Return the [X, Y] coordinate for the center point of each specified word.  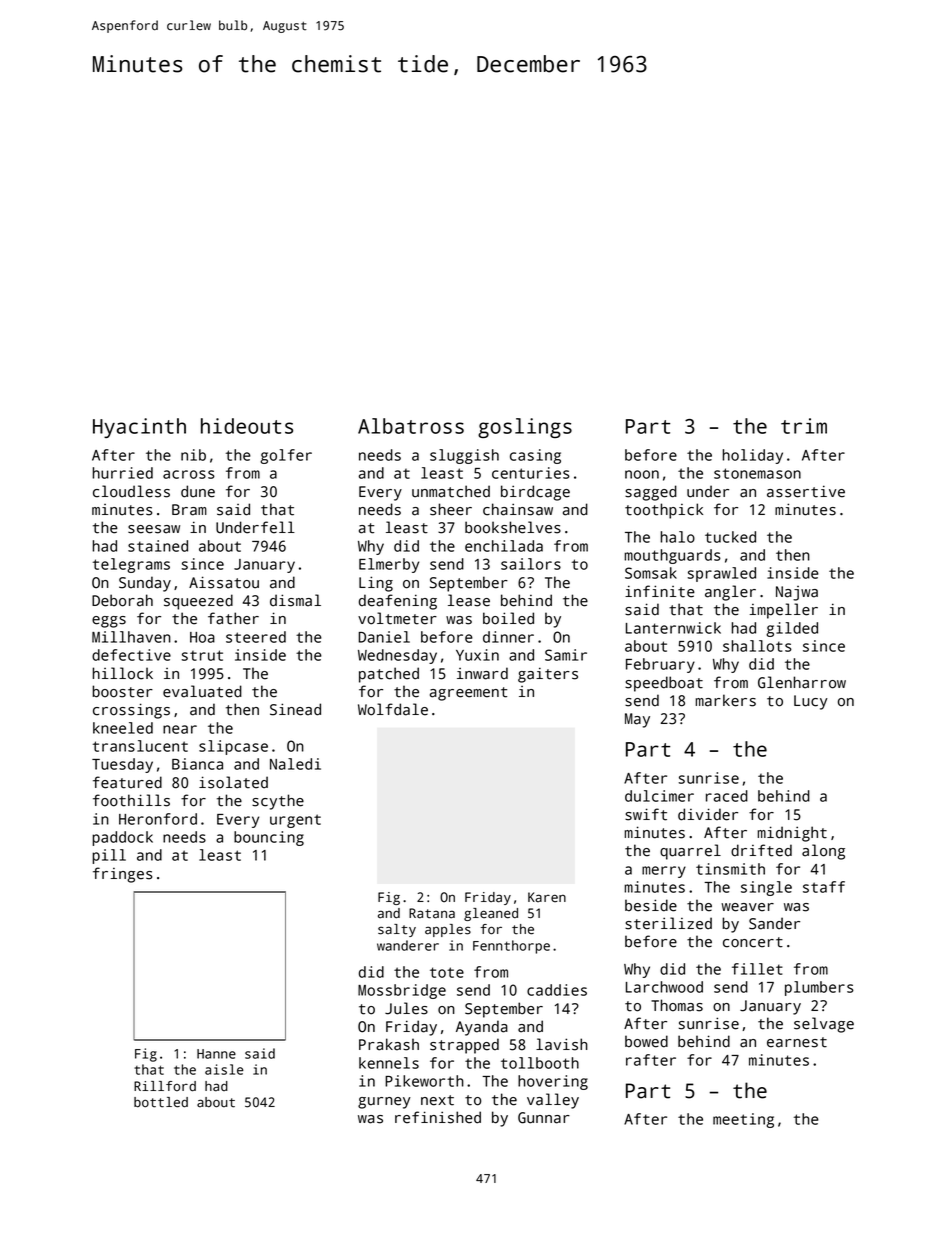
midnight [792, 834]
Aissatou [224, 582]
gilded [792, 629]
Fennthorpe [511, 947]
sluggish [464, 456]
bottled [161, 1102]
